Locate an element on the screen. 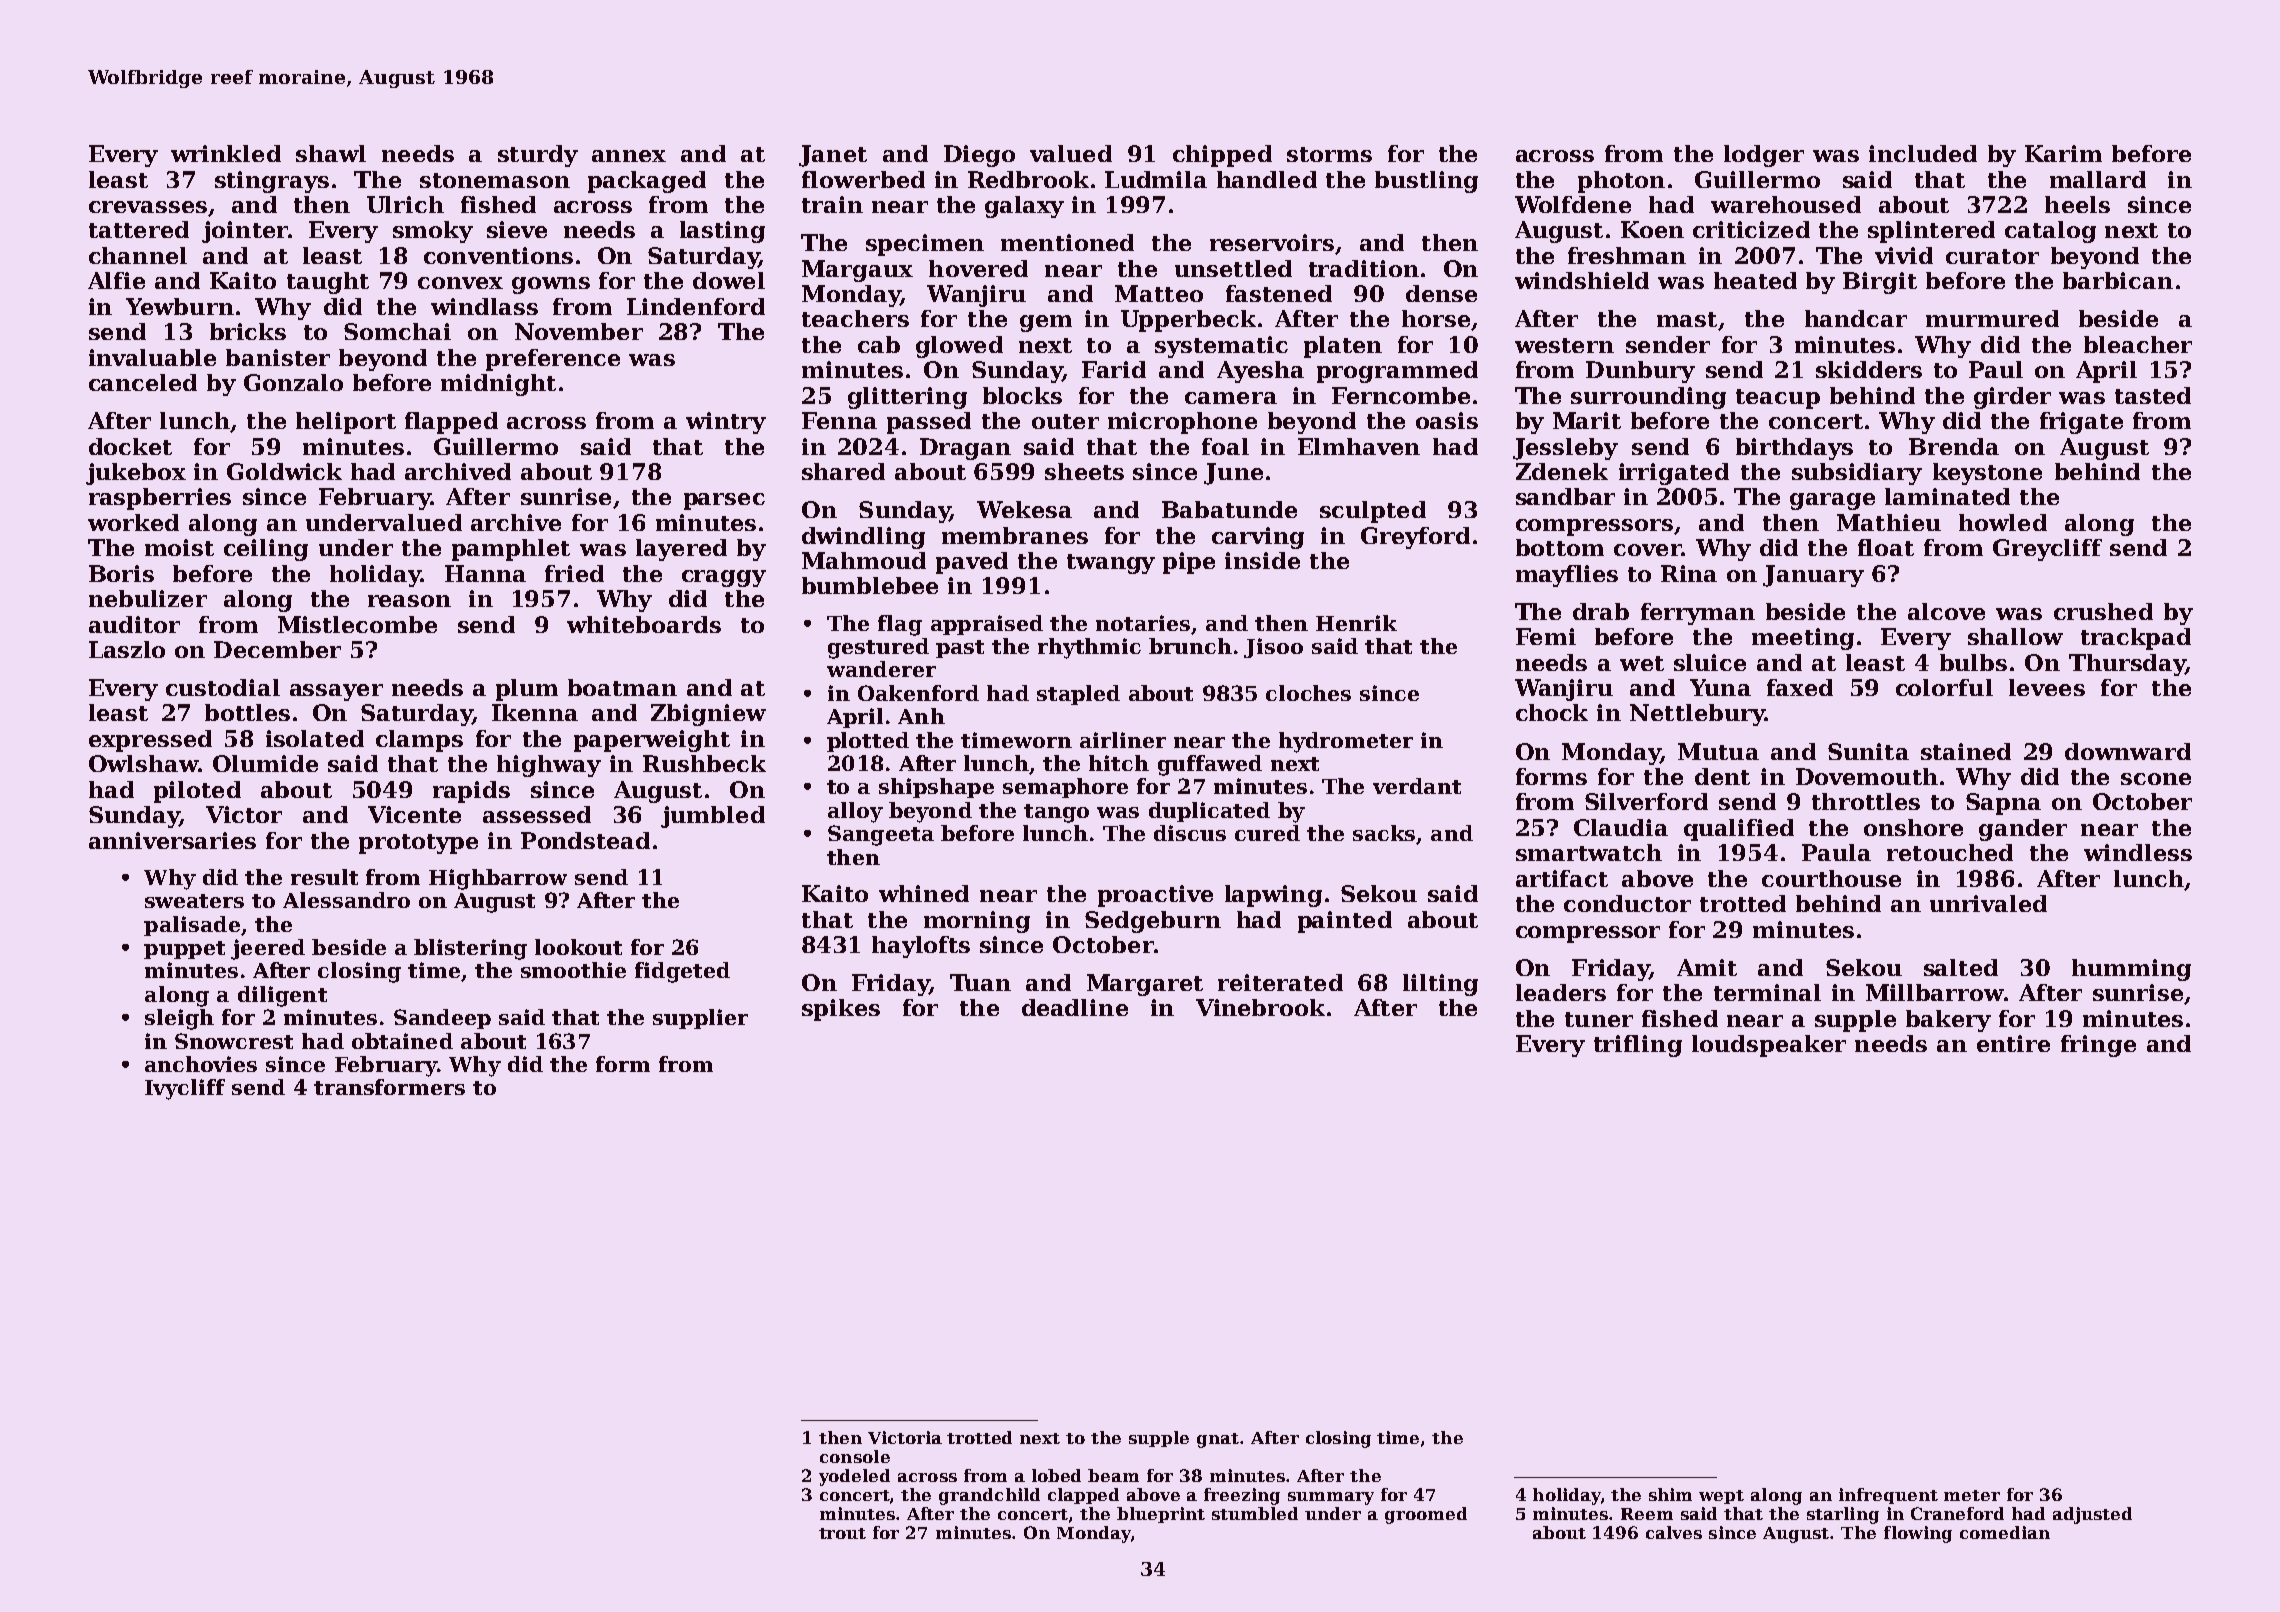  deadline is located at coordinates (1075, 1007).
